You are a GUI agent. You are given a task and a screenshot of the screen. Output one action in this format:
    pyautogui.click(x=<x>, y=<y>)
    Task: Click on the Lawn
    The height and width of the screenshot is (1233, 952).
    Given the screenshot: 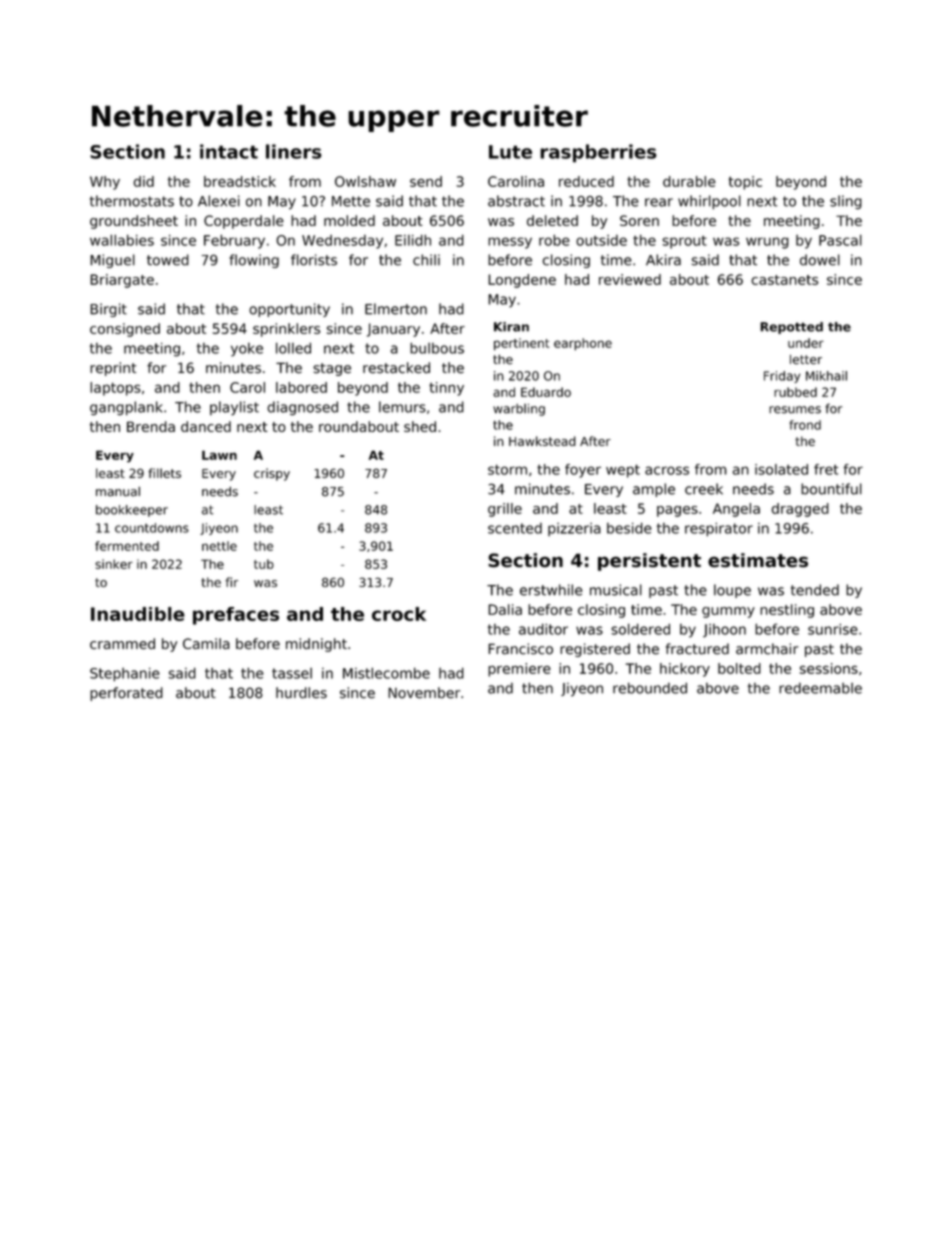 What is the action you would take?
    pyautogui.click(x=219, y=455)
